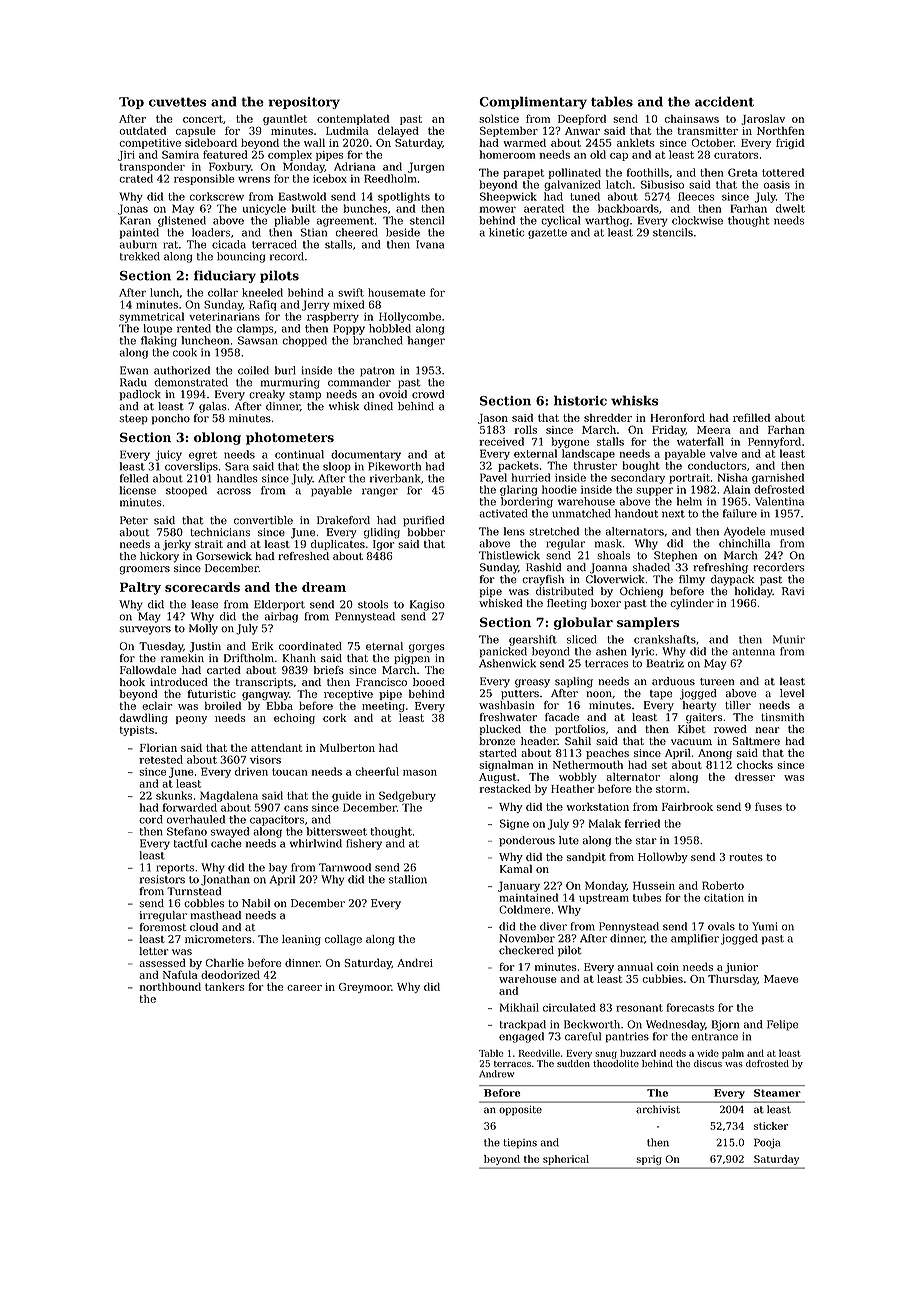 Image resolution: width=924 pixels, height=1308 pixels. I want to click on anklets, so click(636, 142).
